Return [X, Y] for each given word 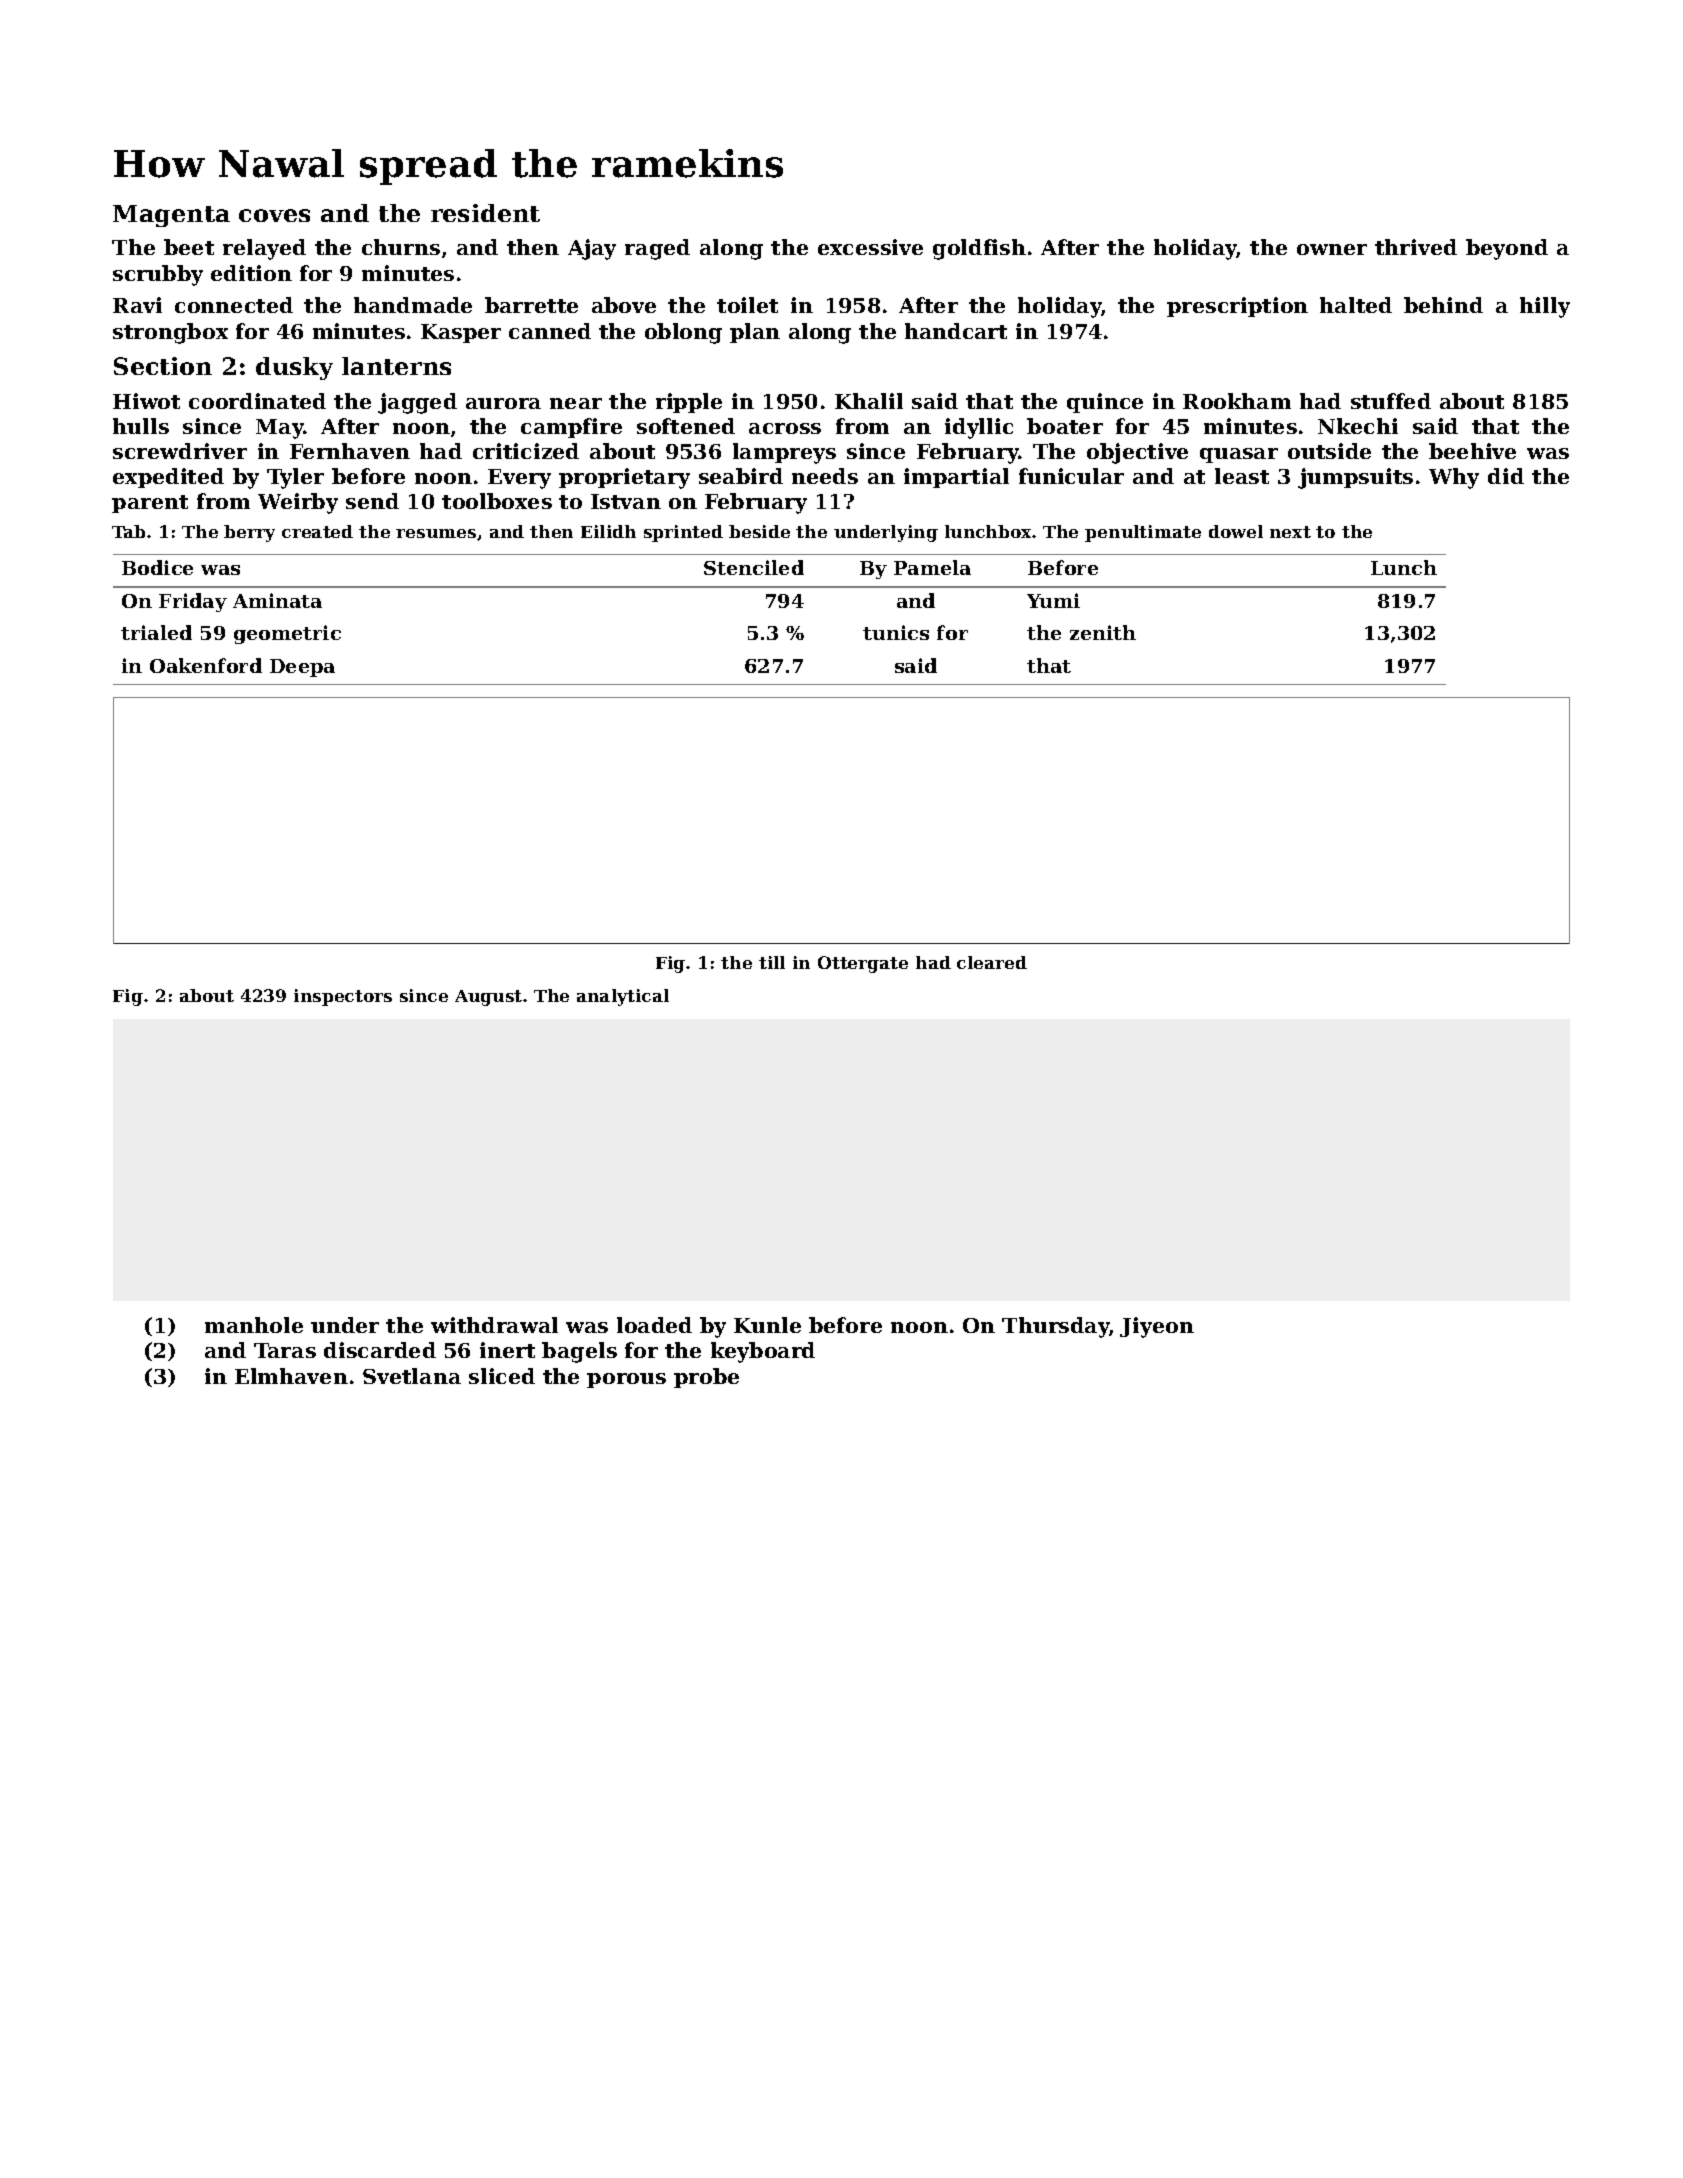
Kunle [767, 1325]
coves [274, 215]
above [624, 305]
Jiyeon [1157, 1327]
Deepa [302, 668]
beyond [1507, 249]
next [1290, 532]
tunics [896, 632]
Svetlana [412, 1376]
